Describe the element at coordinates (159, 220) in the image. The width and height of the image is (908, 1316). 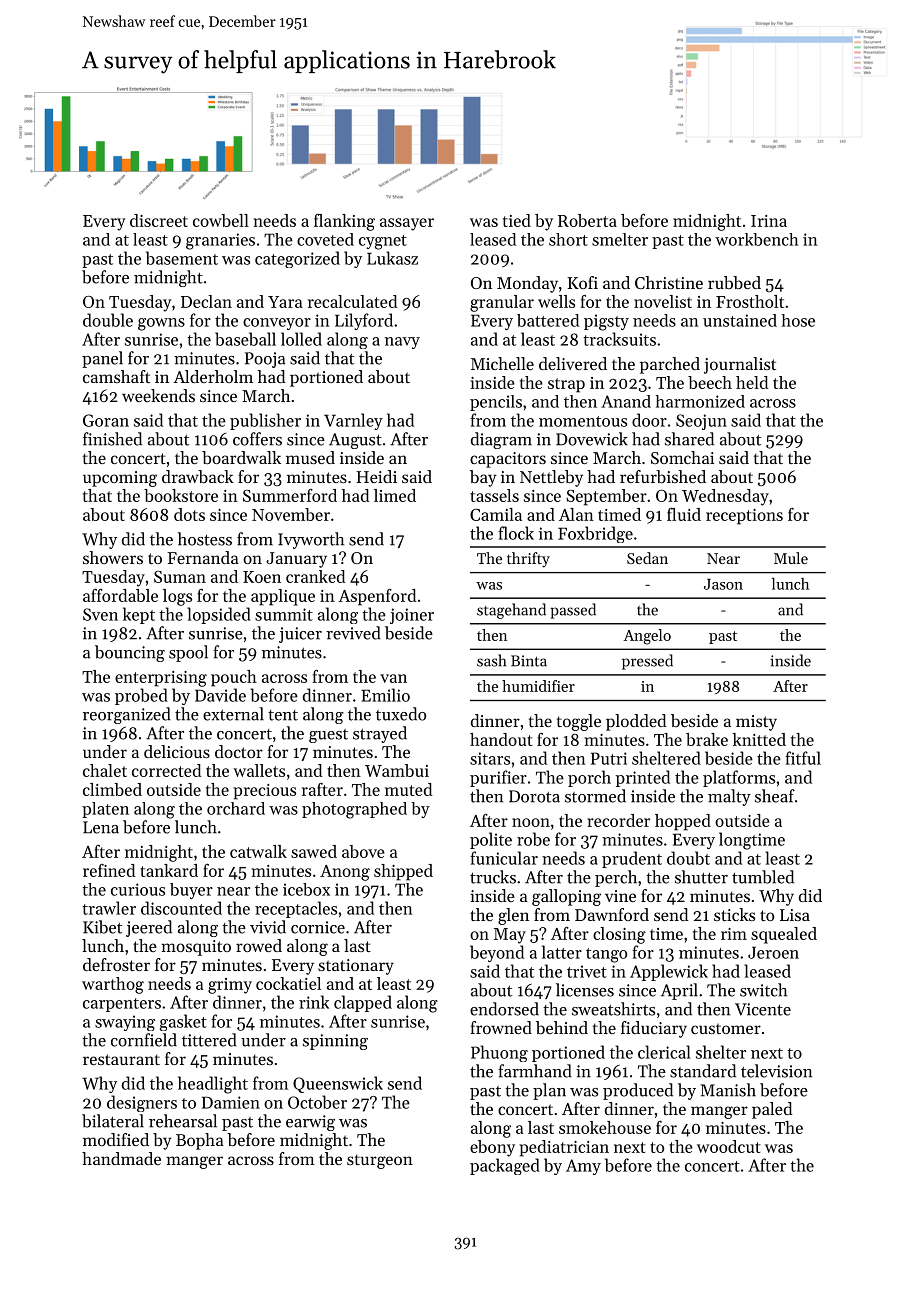
I see `discreet` at that location.
